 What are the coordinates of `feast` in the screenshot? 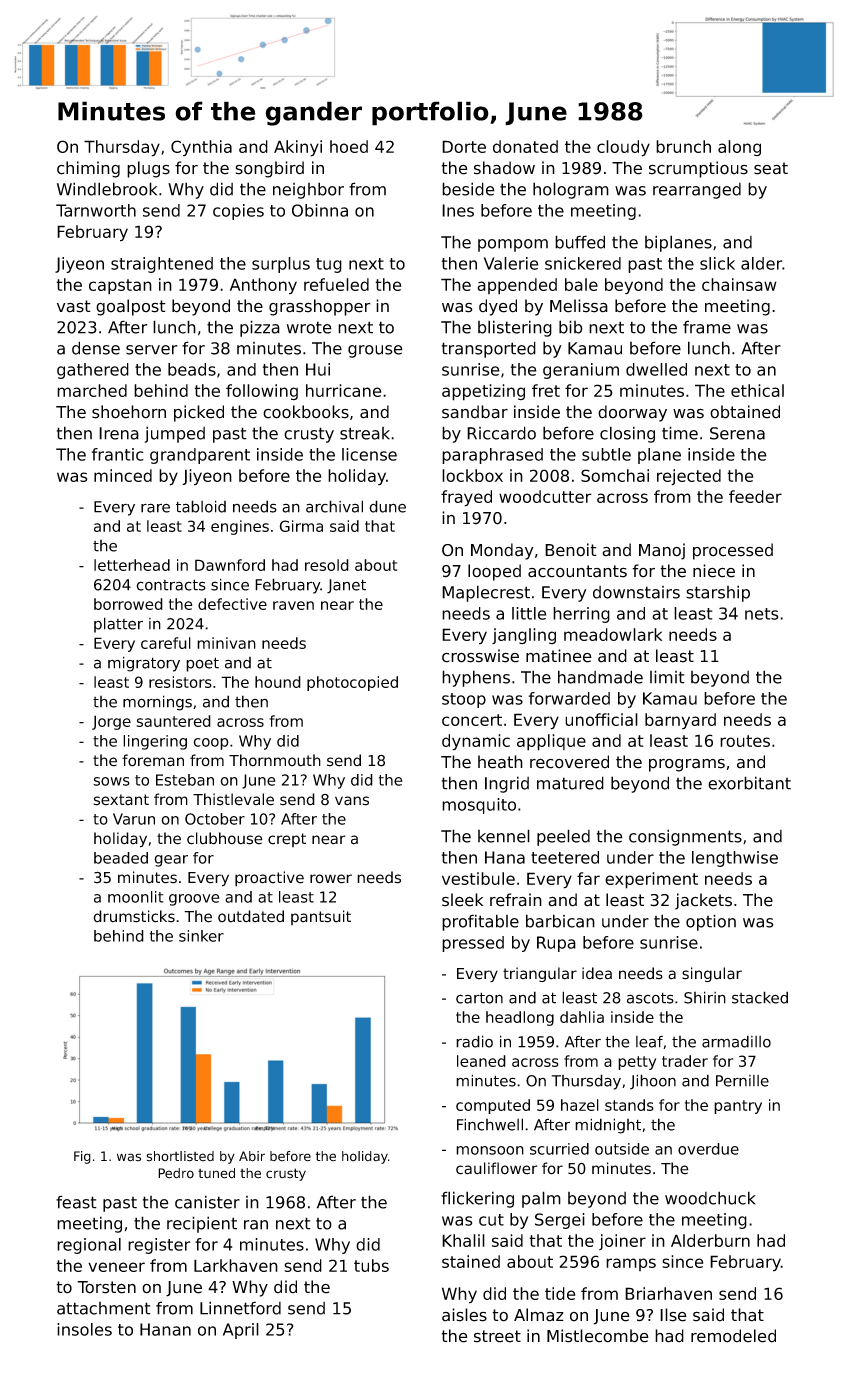 It's located at (76, 1202).
